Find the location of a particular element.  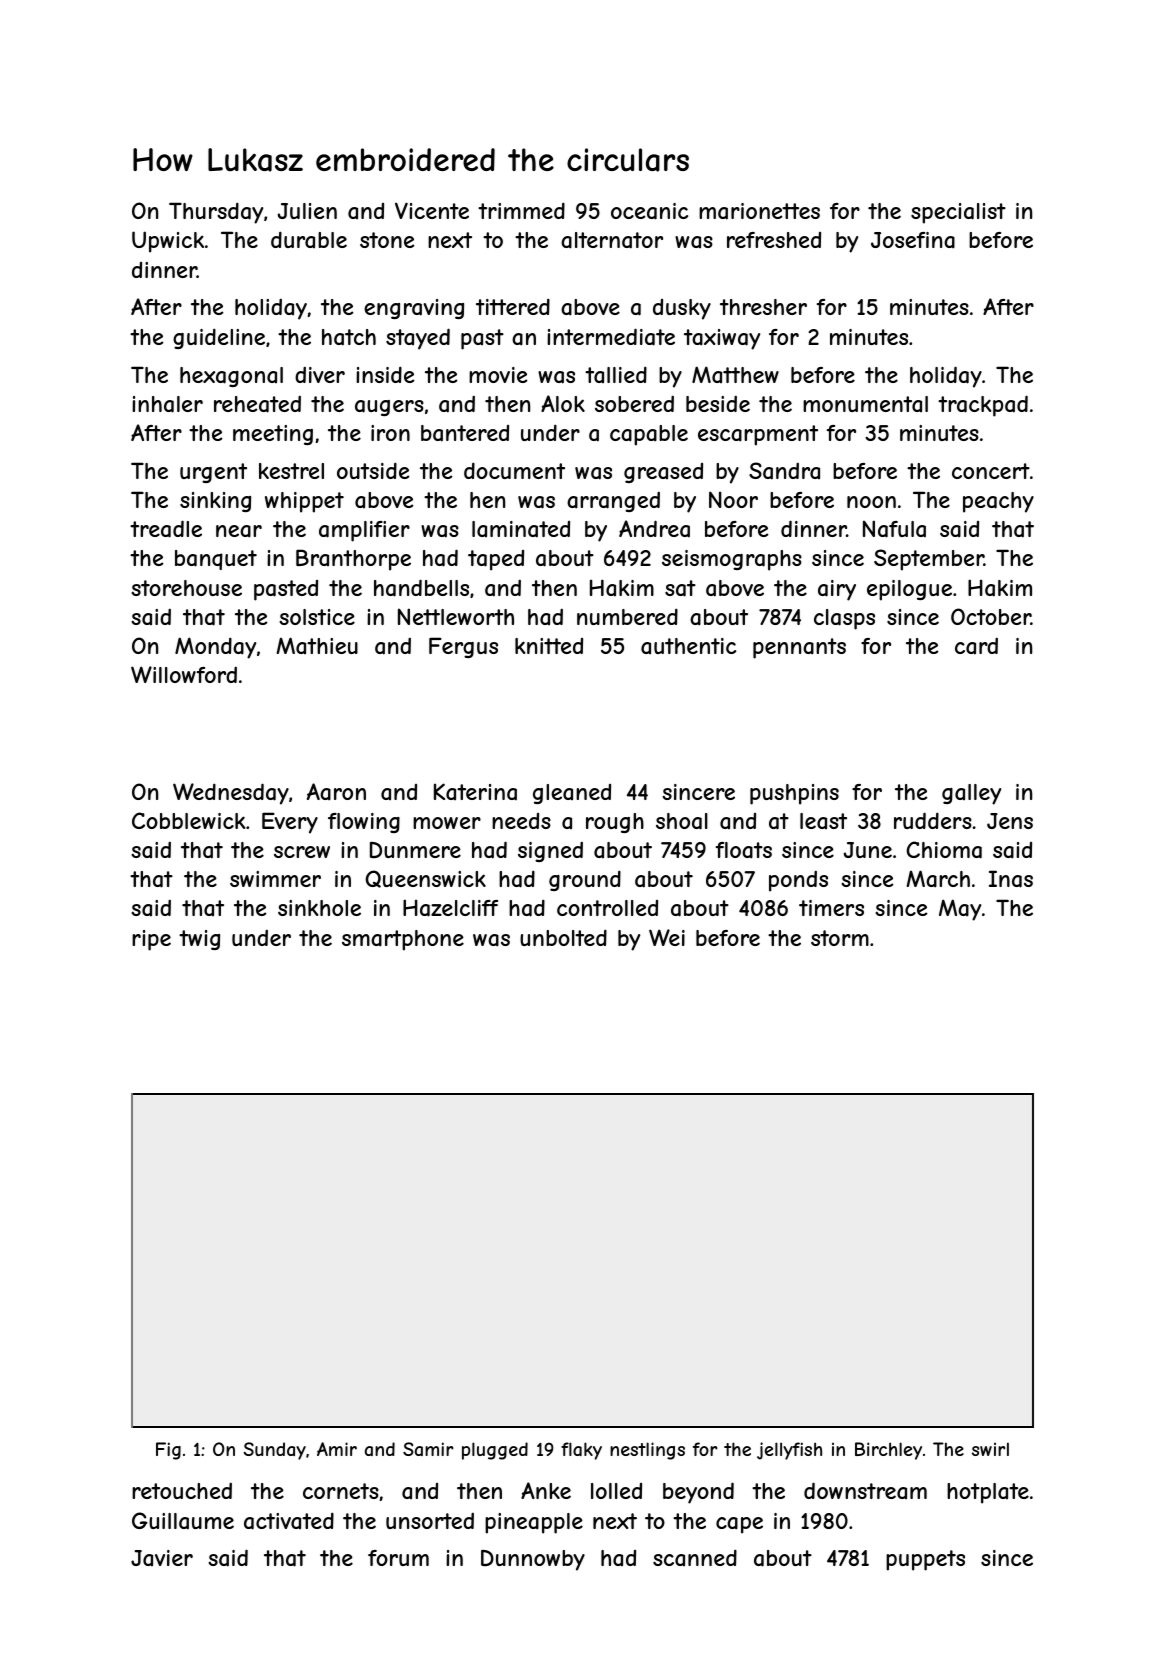

Javier is located at coordinates (162, 1558).
